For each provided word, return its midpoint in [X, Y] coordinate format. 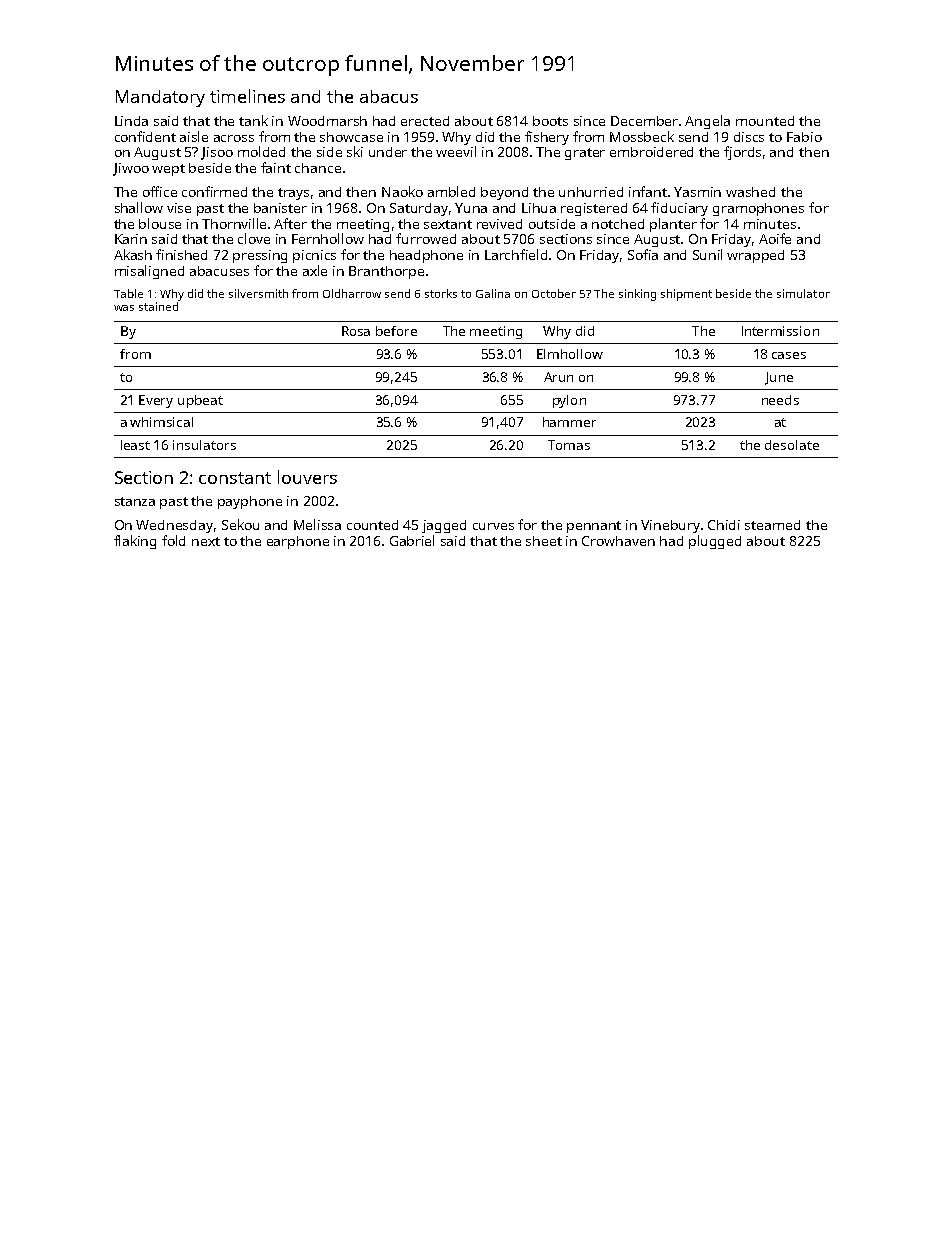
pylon [569, 401]
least [135, 445]
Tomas [569, 445]
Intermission [780, 331]
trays [293, 194]
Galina [493, 293]
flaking [135, 542]
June [779, 378]
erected [425, 121]
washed [750, 192]
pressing [260, 256]
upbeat [200, 401]
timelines [247, 96]
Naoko [402, 191]
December [645, 121]
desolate [792, 445]
